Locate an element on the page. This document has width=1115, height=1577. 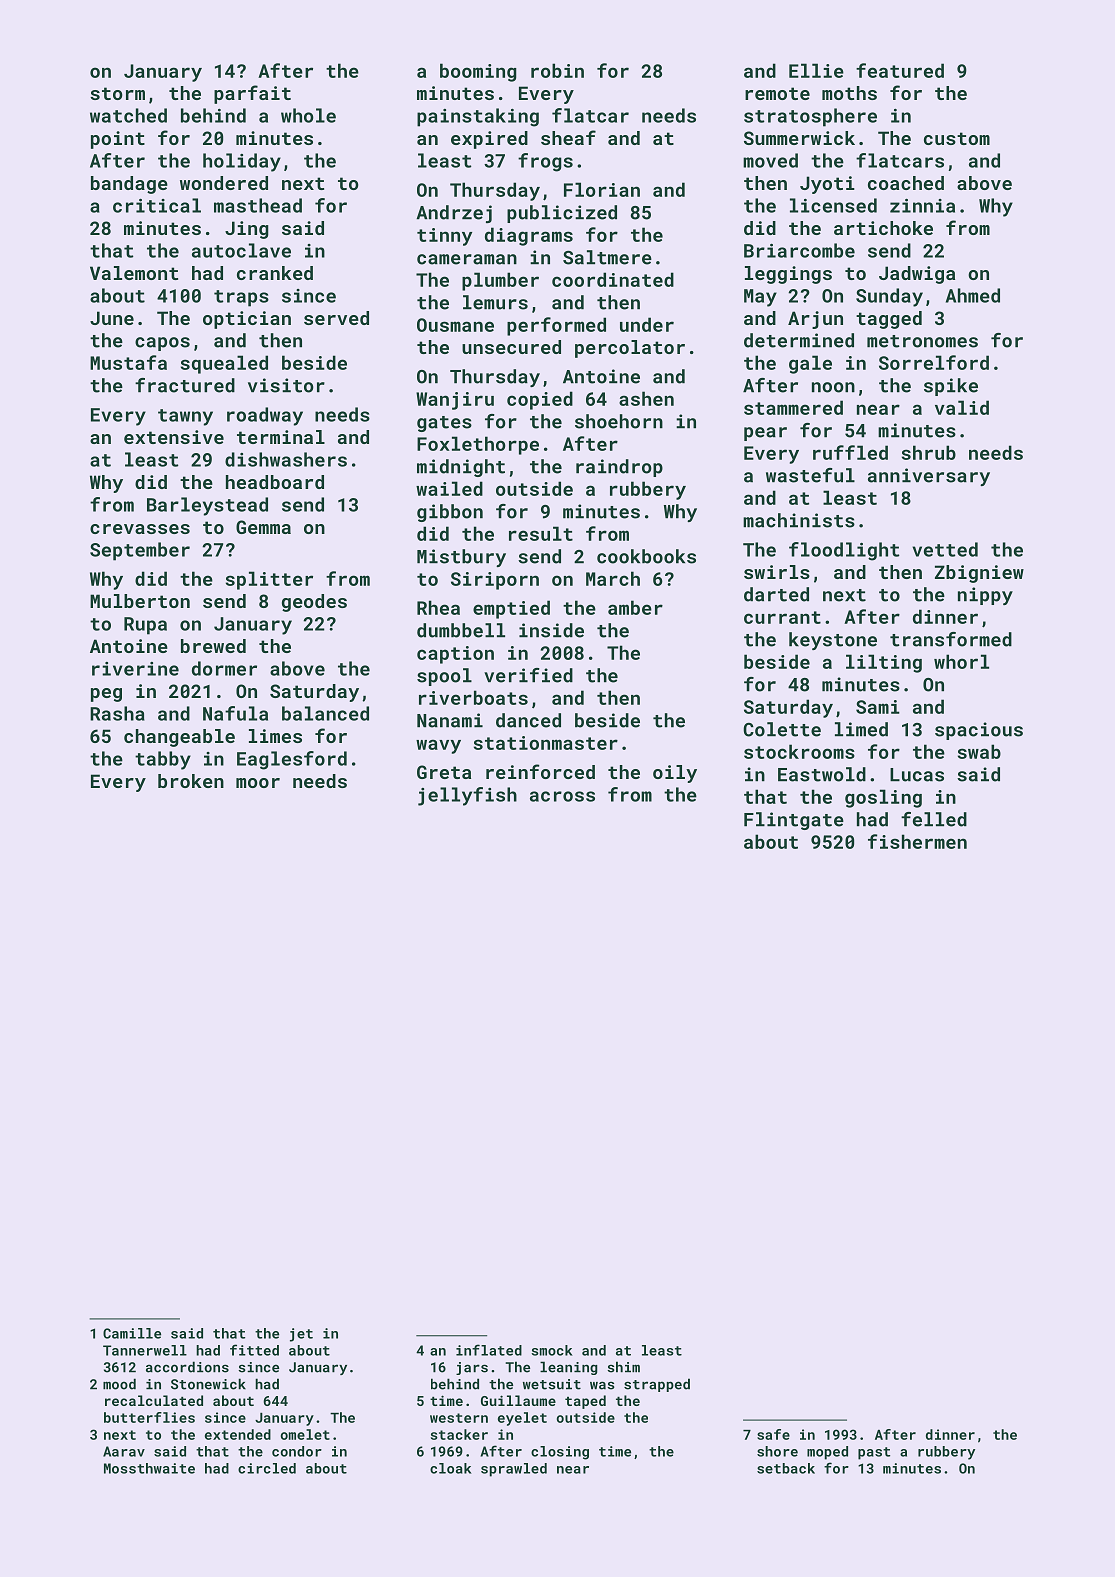
noon is located at coordinates (833, 387).
